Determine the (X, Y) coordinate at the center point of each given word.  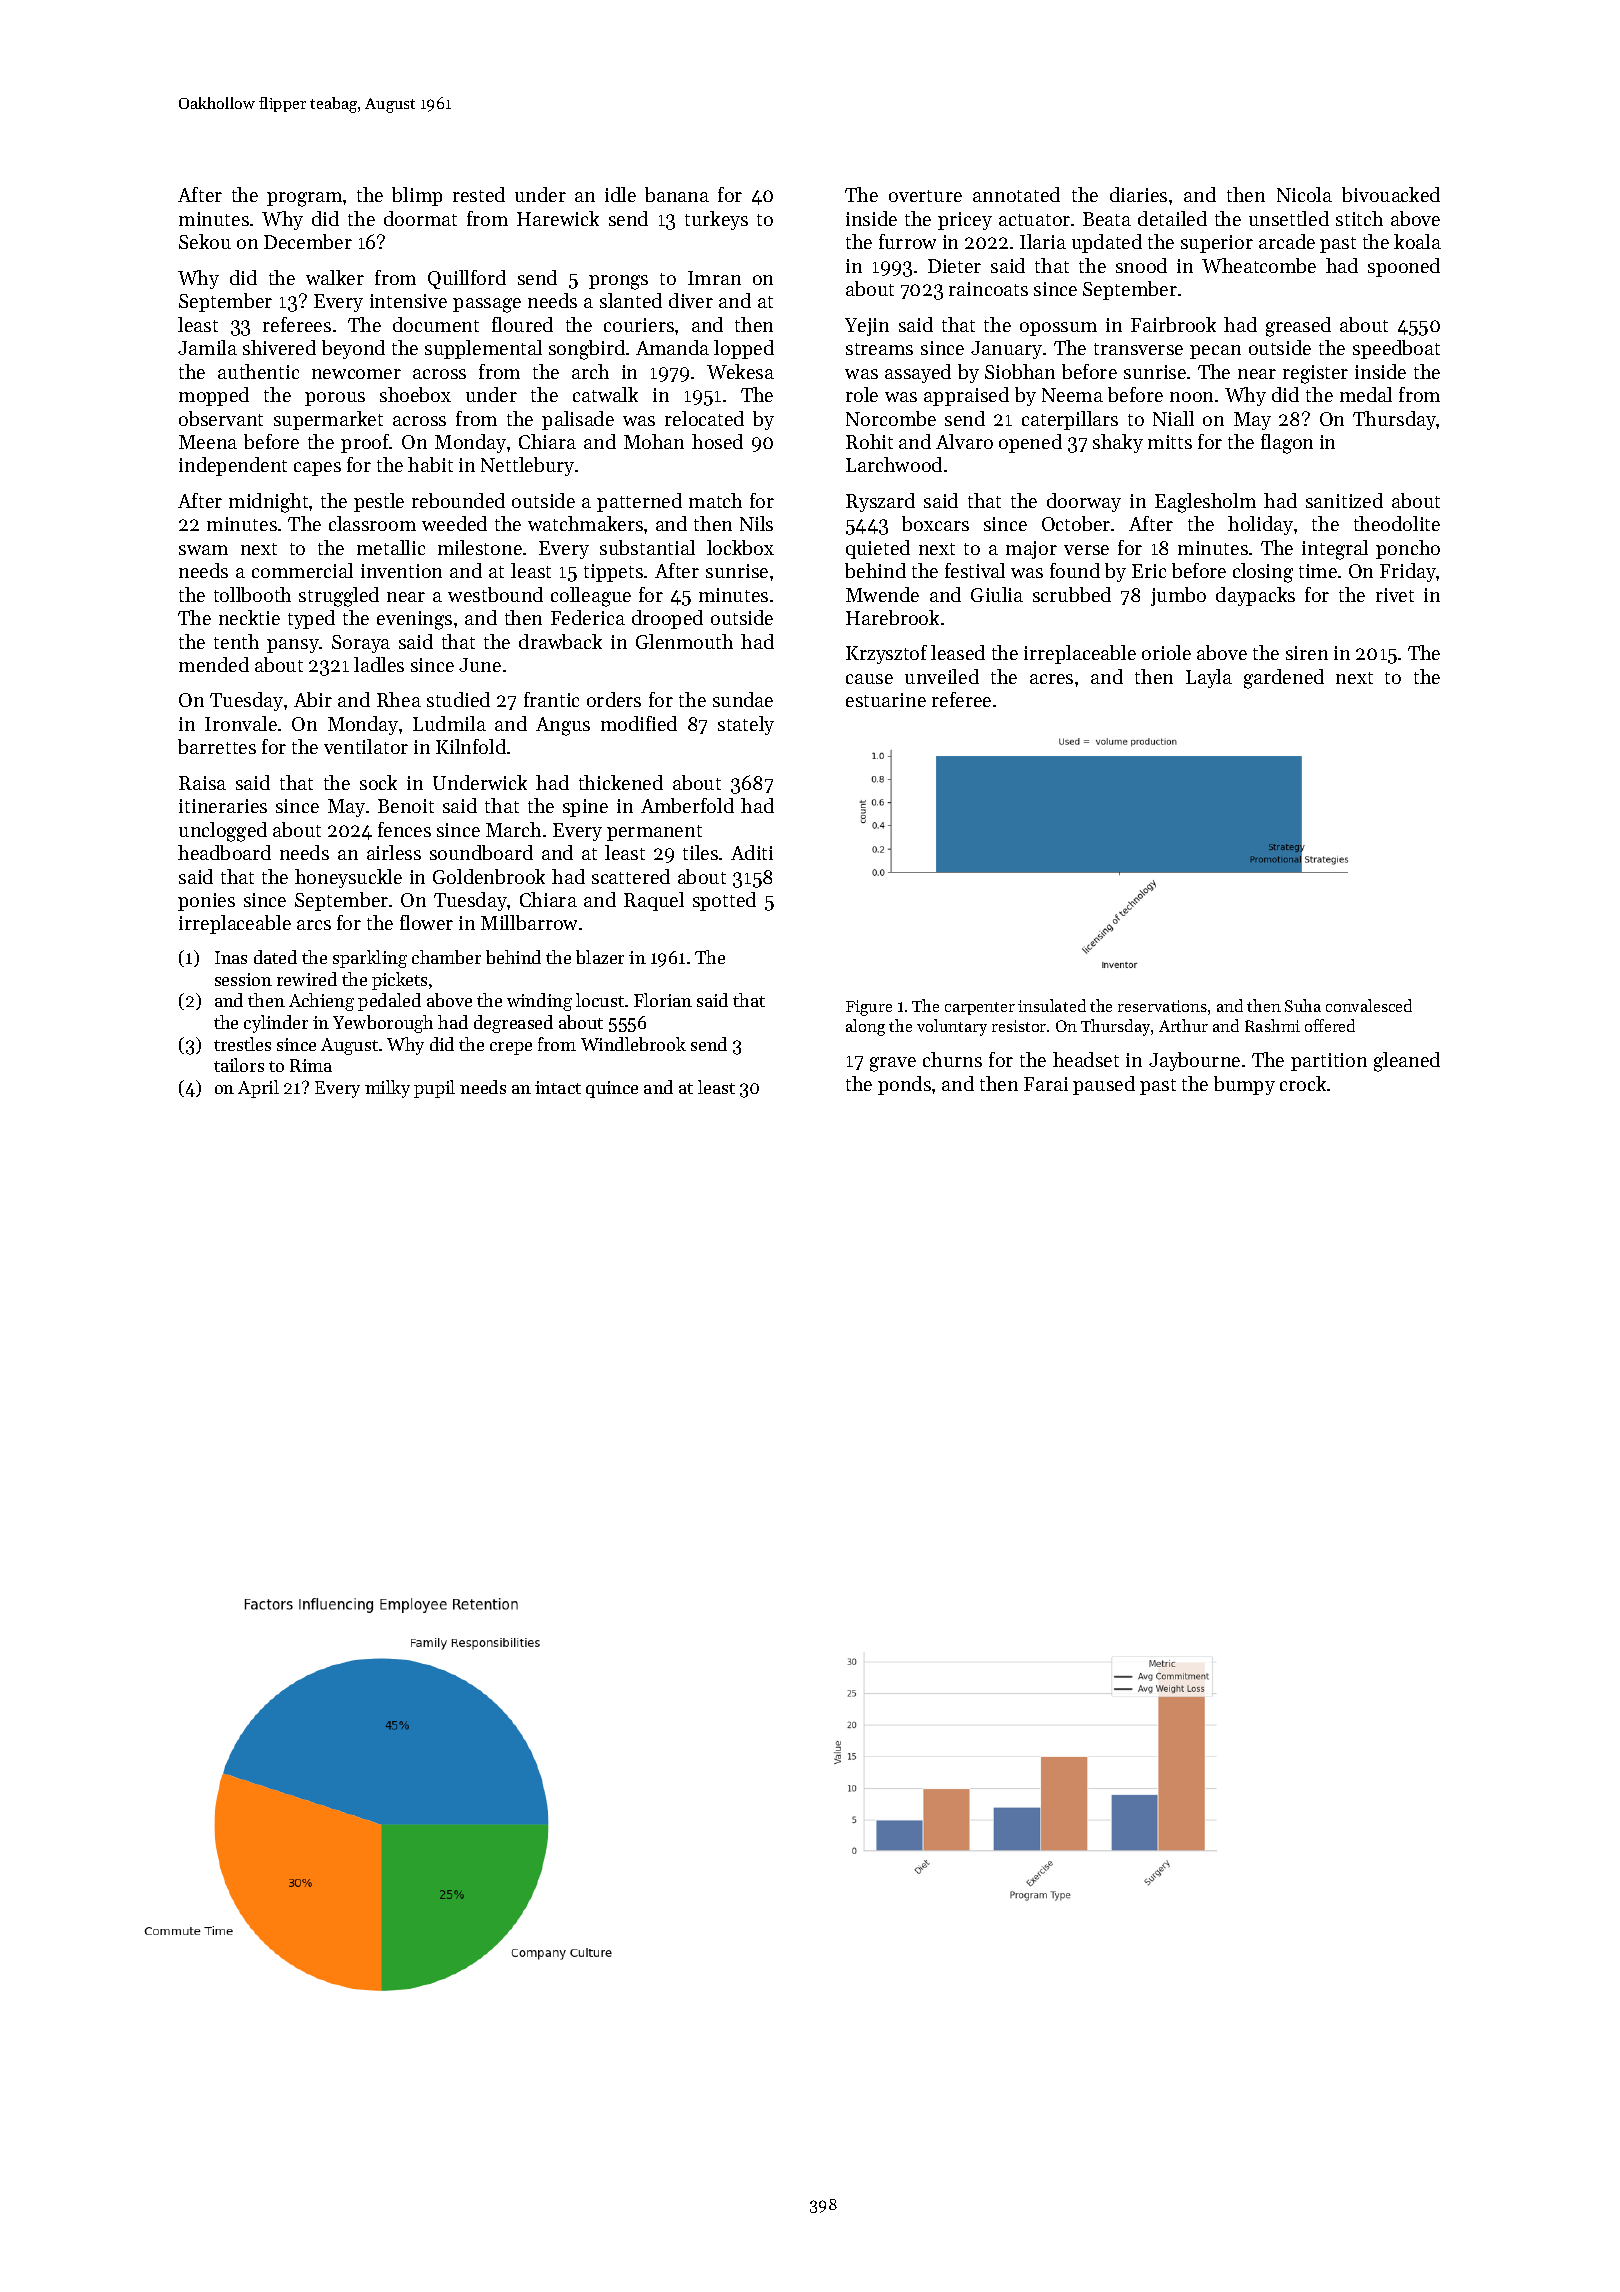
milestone (480, 547)
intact (558, 1087)
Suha (1303, 1005)
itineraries (223, 806)
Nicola (1304, 194)
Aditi (752, 852)
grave (893, 1064)
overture (925, 196)
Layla (1209, 678)
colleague (591, 597)
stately (746, 725)
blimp (417, 196)
